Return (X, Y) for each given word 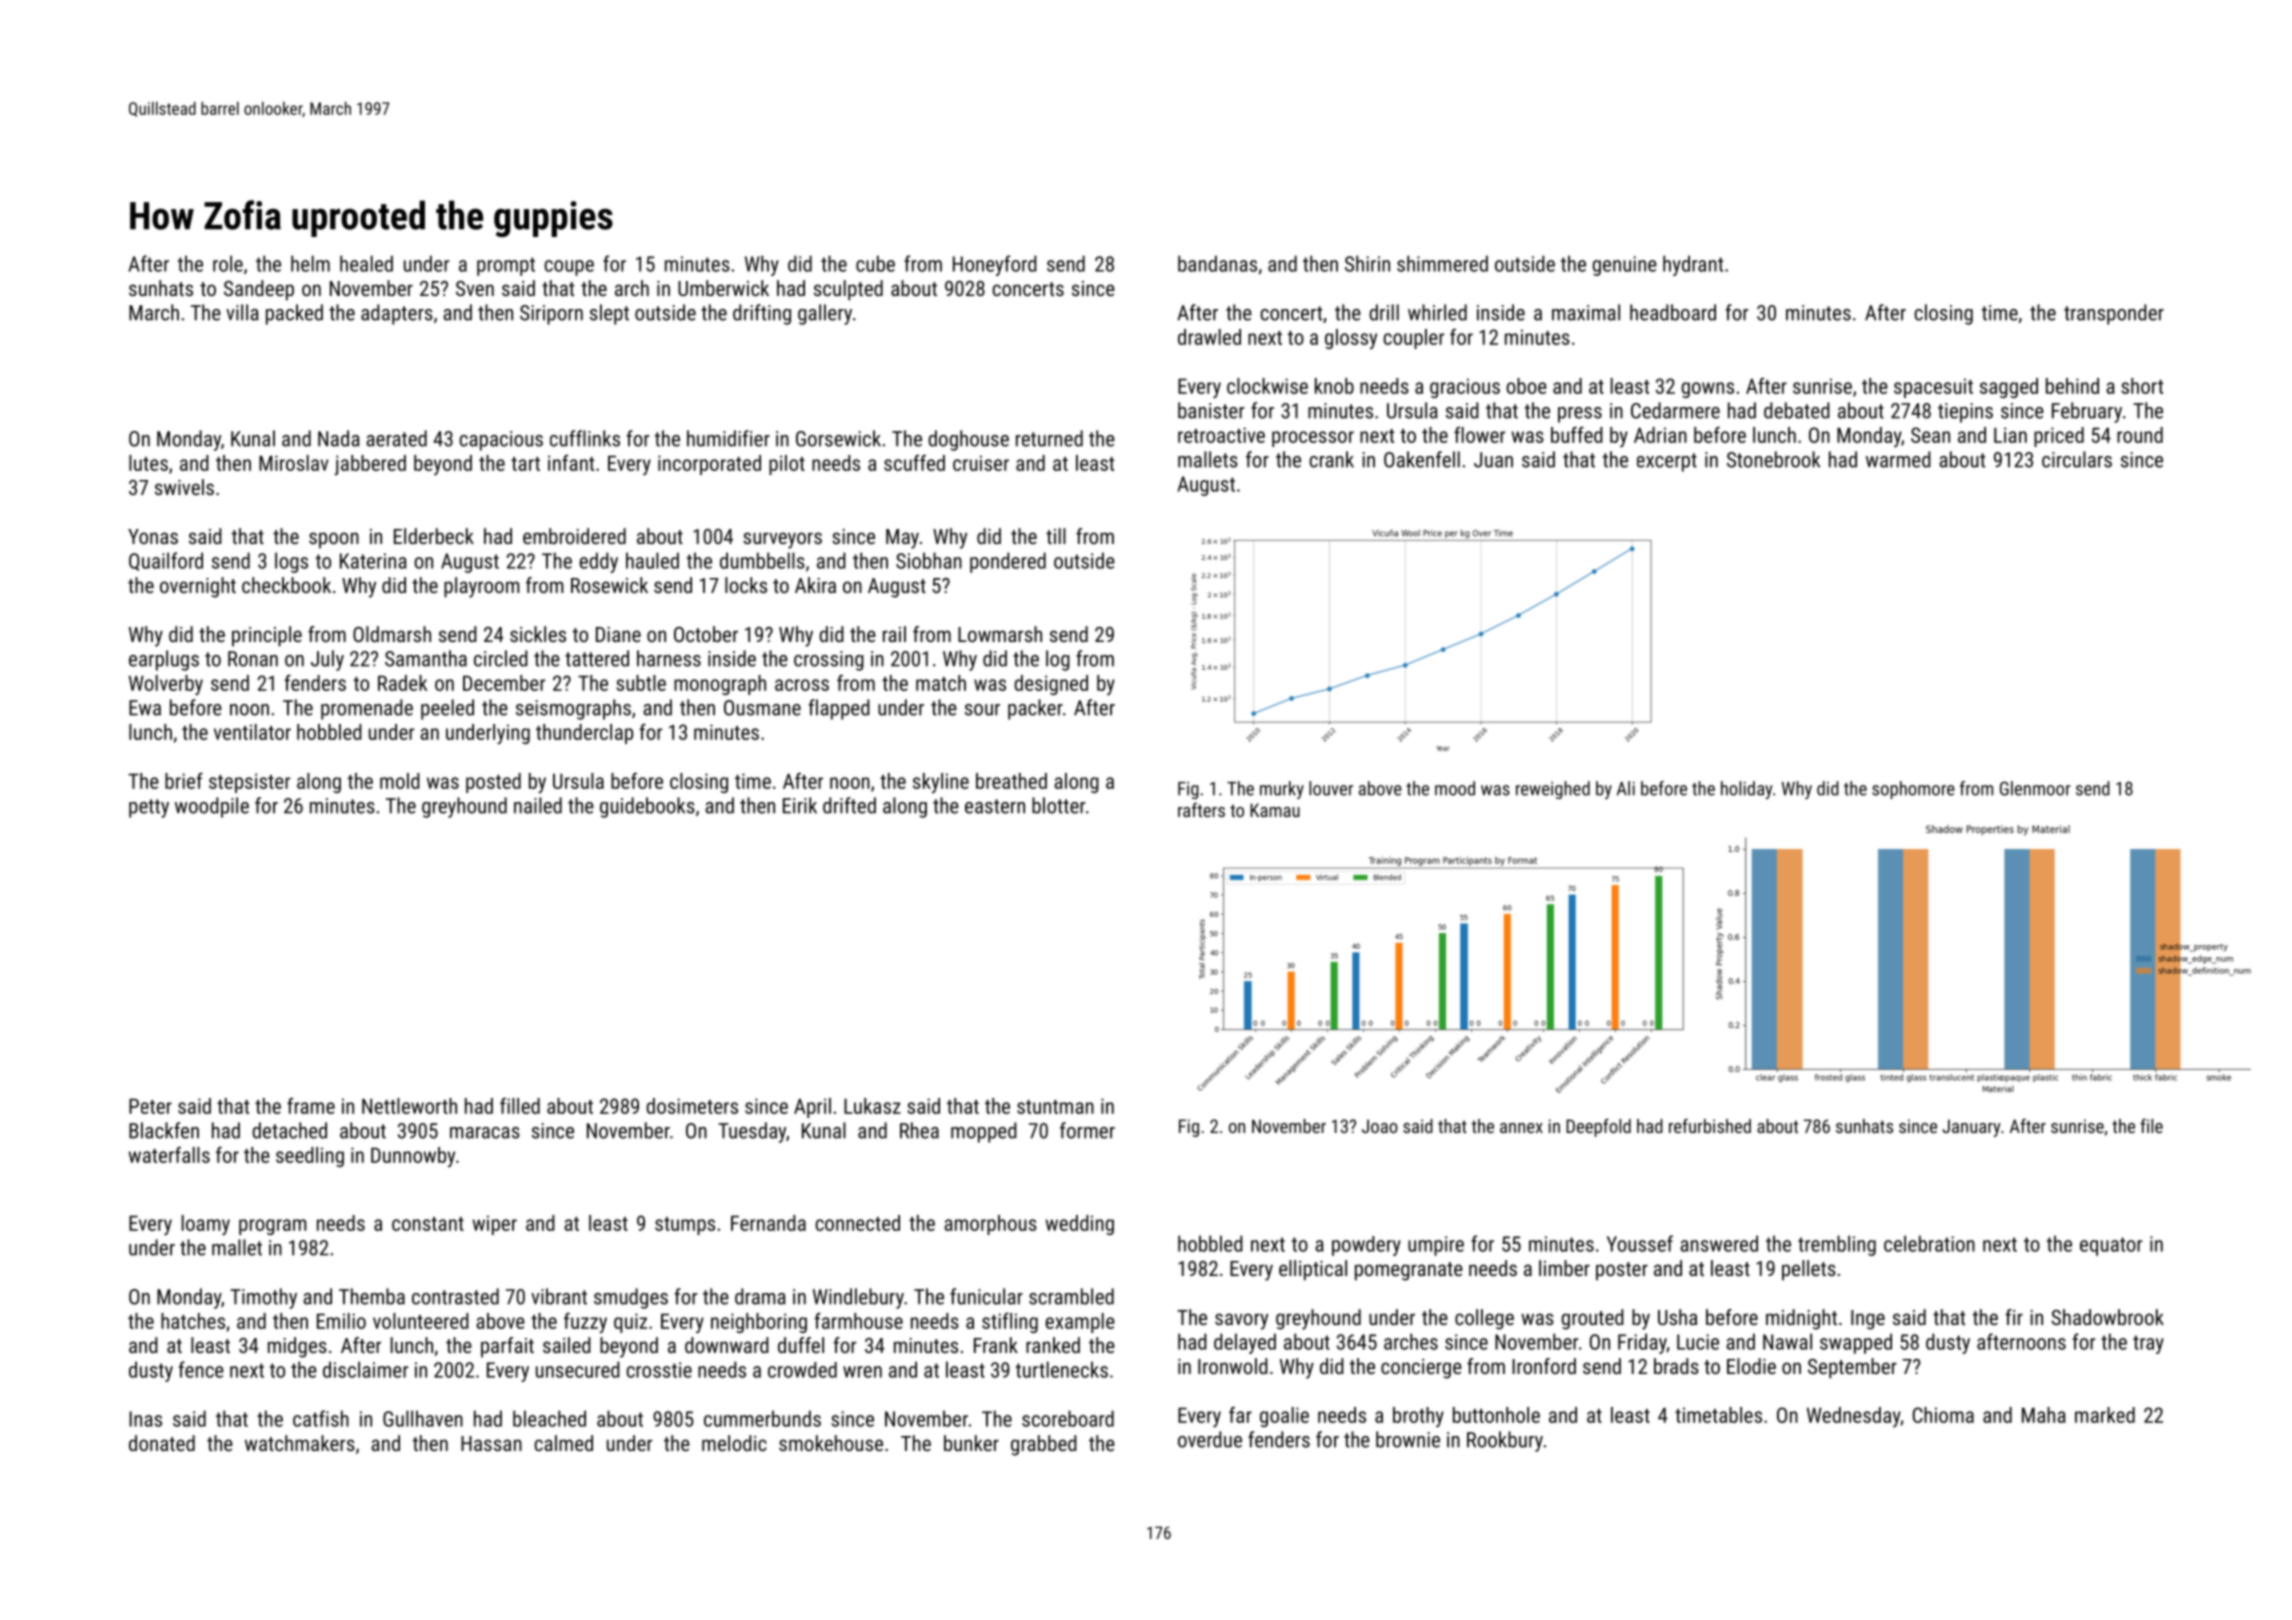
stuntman (1055, 1107)
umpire (1436, 1246)
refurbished (1710, 1125)
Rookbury (1505, 1441)
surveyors (782, 540)
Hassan (491, 1443)
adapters (397, 314)
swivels (184, 487)
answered (1719, 1243)
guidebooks (647, 807)
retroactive (1221, 435)
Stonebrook (1773, 459)
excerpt (1667, 462)
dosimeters (692, 1106)
